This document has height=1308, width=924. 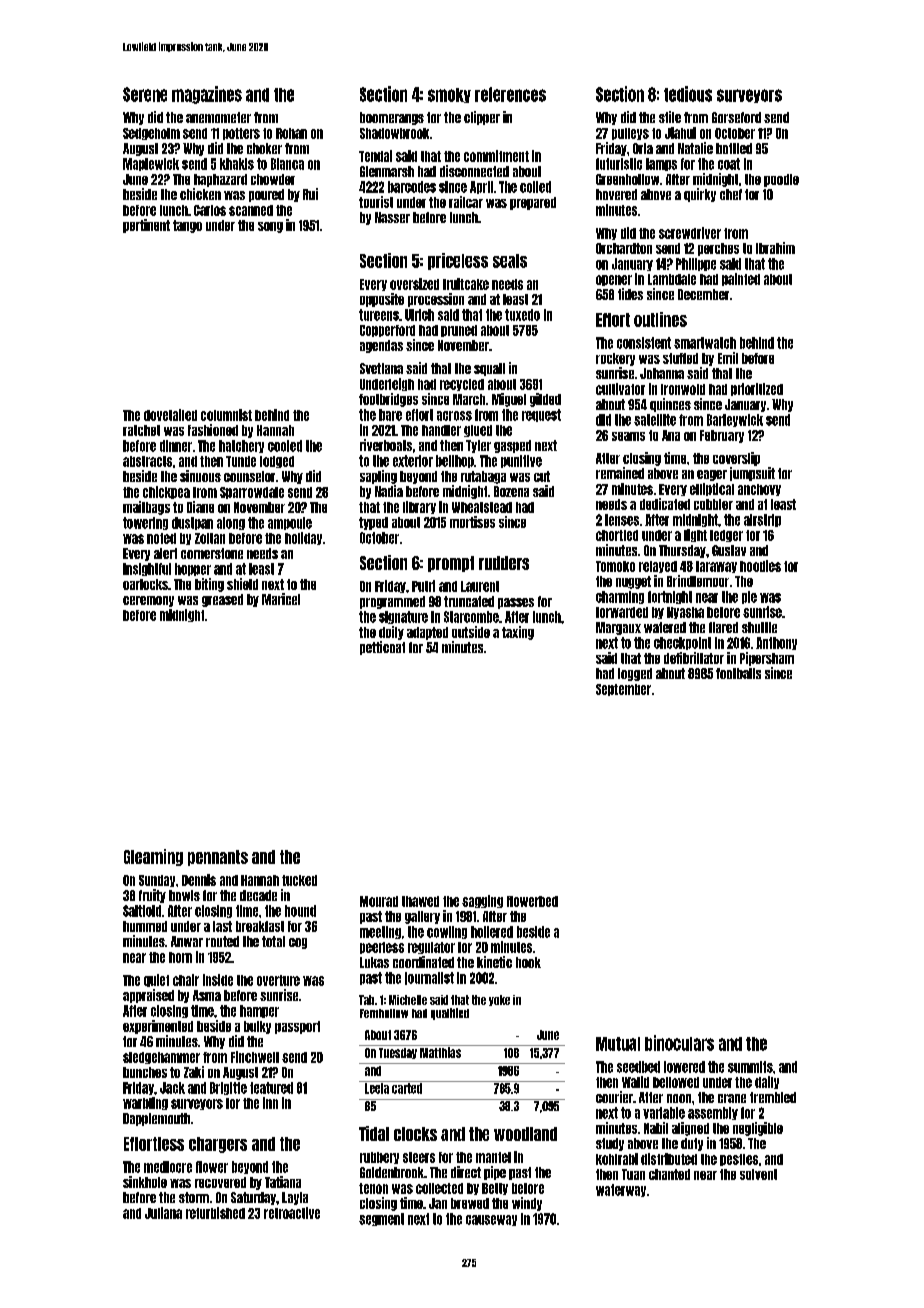 What do you see at coordinates (492, 932) in the document?
I see `hollered` at bounding box center [492, 932].
